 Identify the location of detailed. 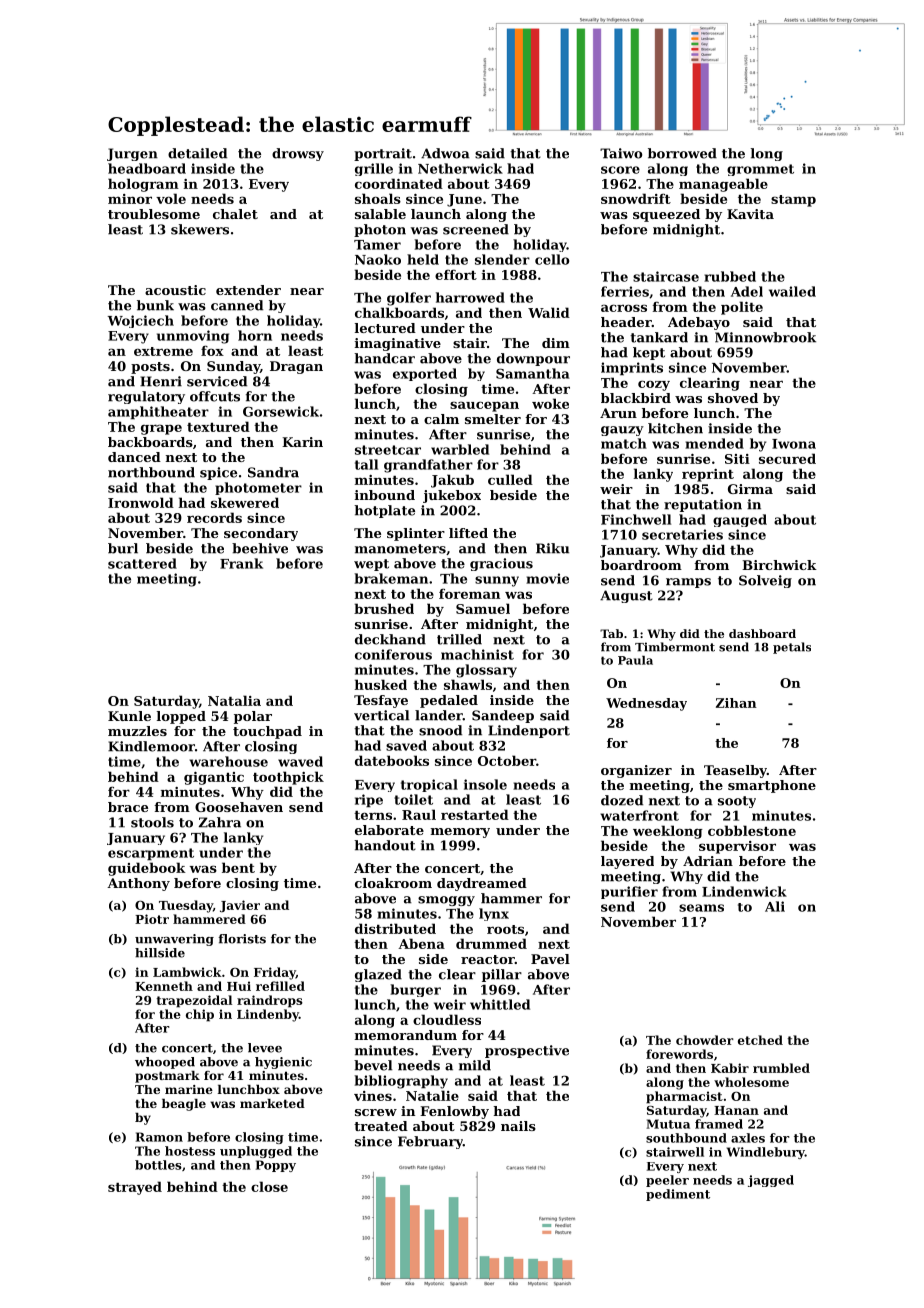
(197, 153).
